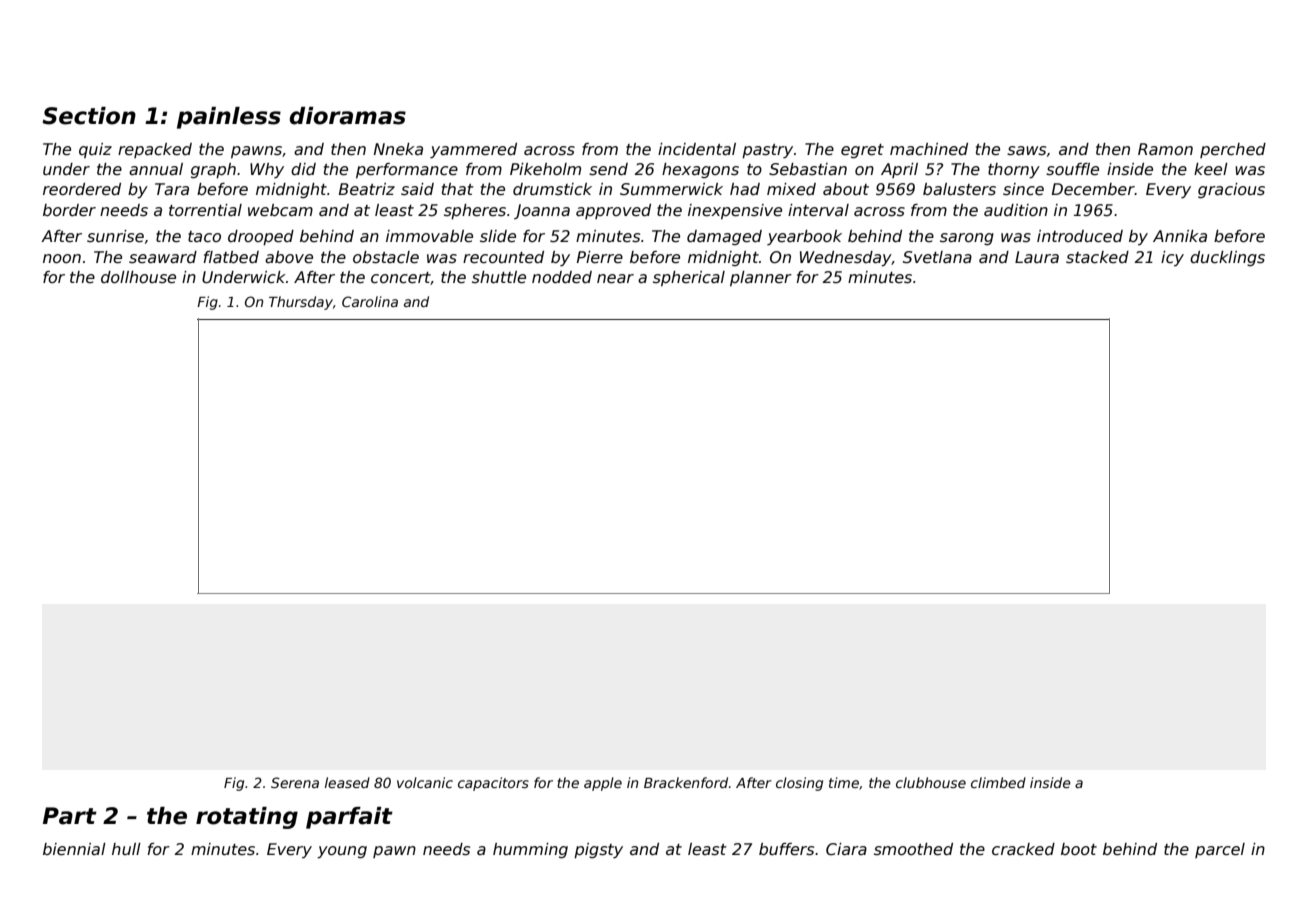 Image resolution: width=1308 pixels, height=924 pixels. Describe the element at coordinates (1172, 258) in the page. I see `icy` at that location.
